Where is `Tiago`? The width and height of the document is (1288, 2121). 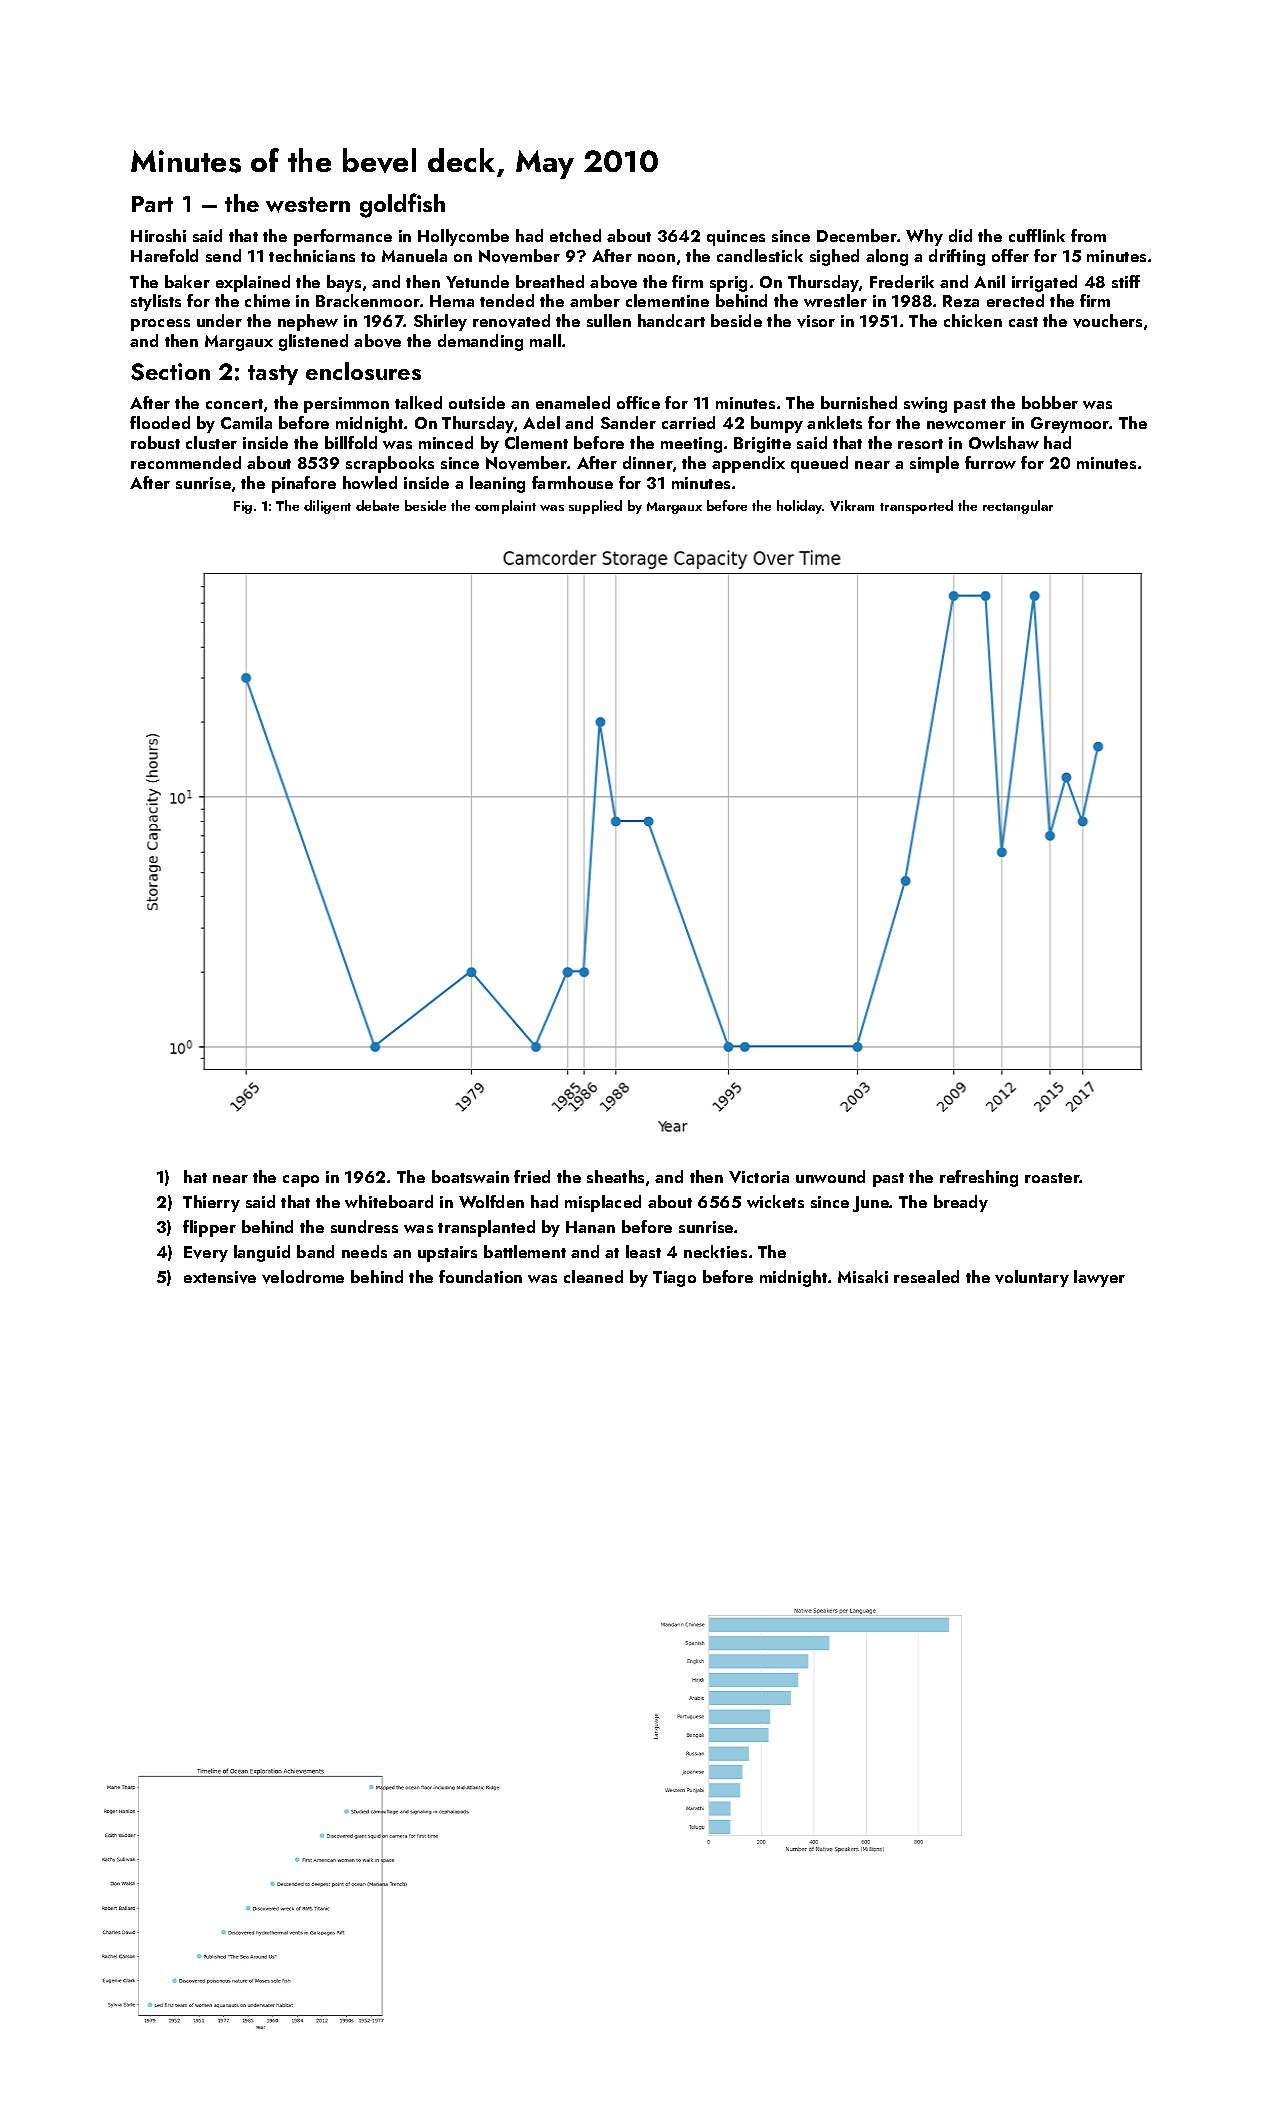
Tiago is located at coordinates (674, 1279).
